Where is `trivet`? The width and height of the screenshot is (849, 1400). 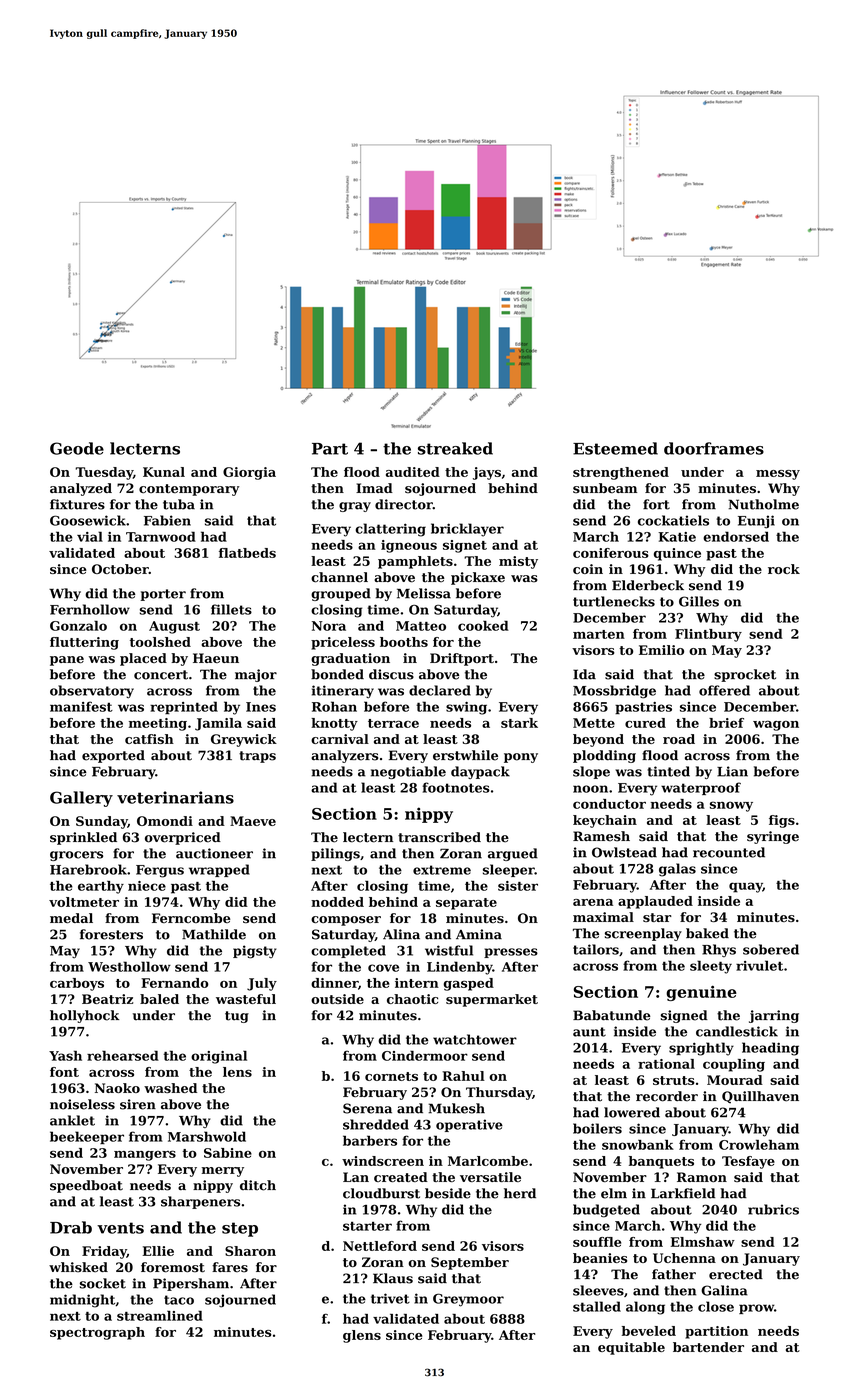
trivet is located at coordinates (390, 1298).
